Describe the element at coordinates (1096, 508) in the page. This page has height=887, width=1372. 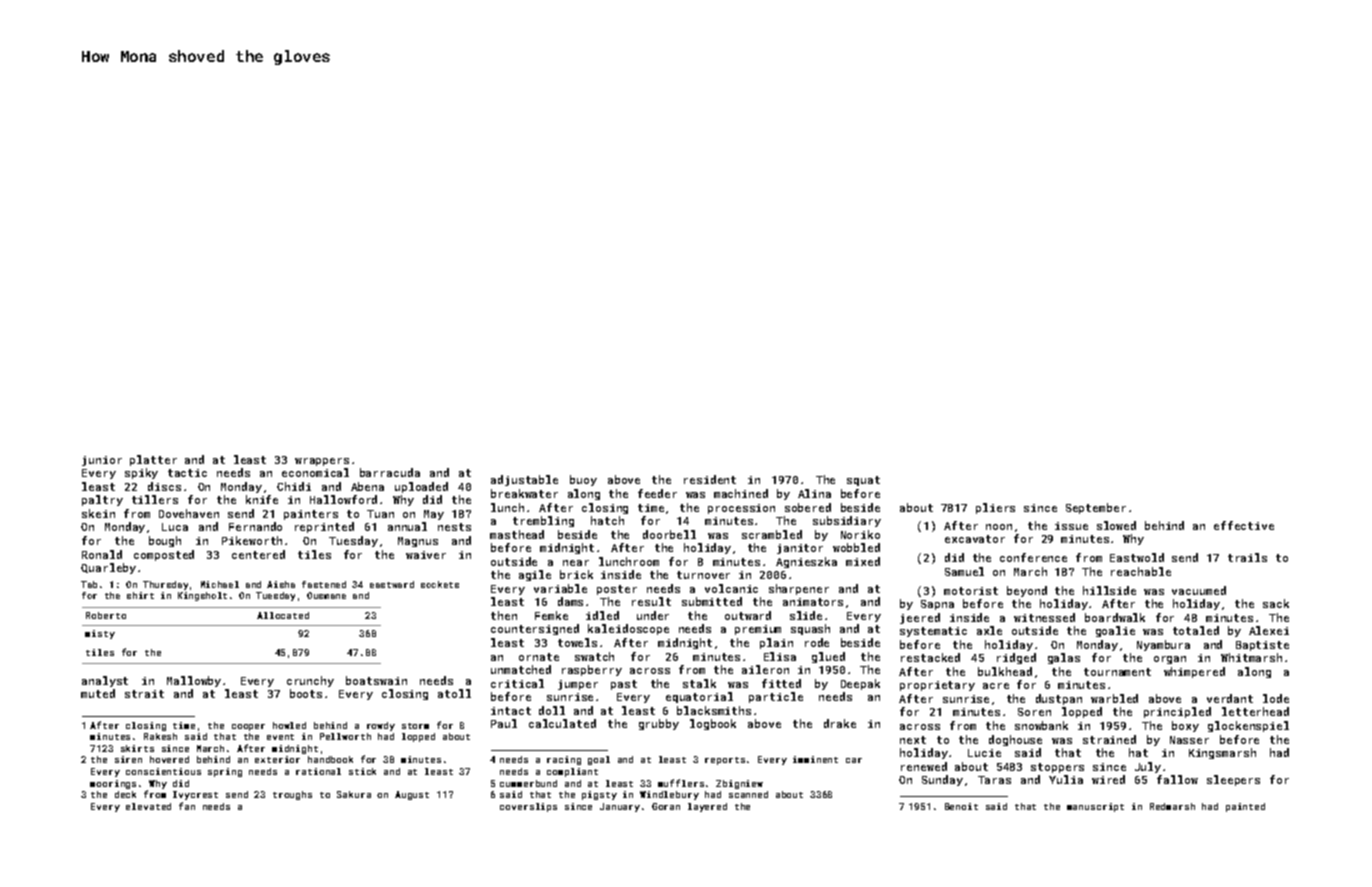
I see `September` at that location.
